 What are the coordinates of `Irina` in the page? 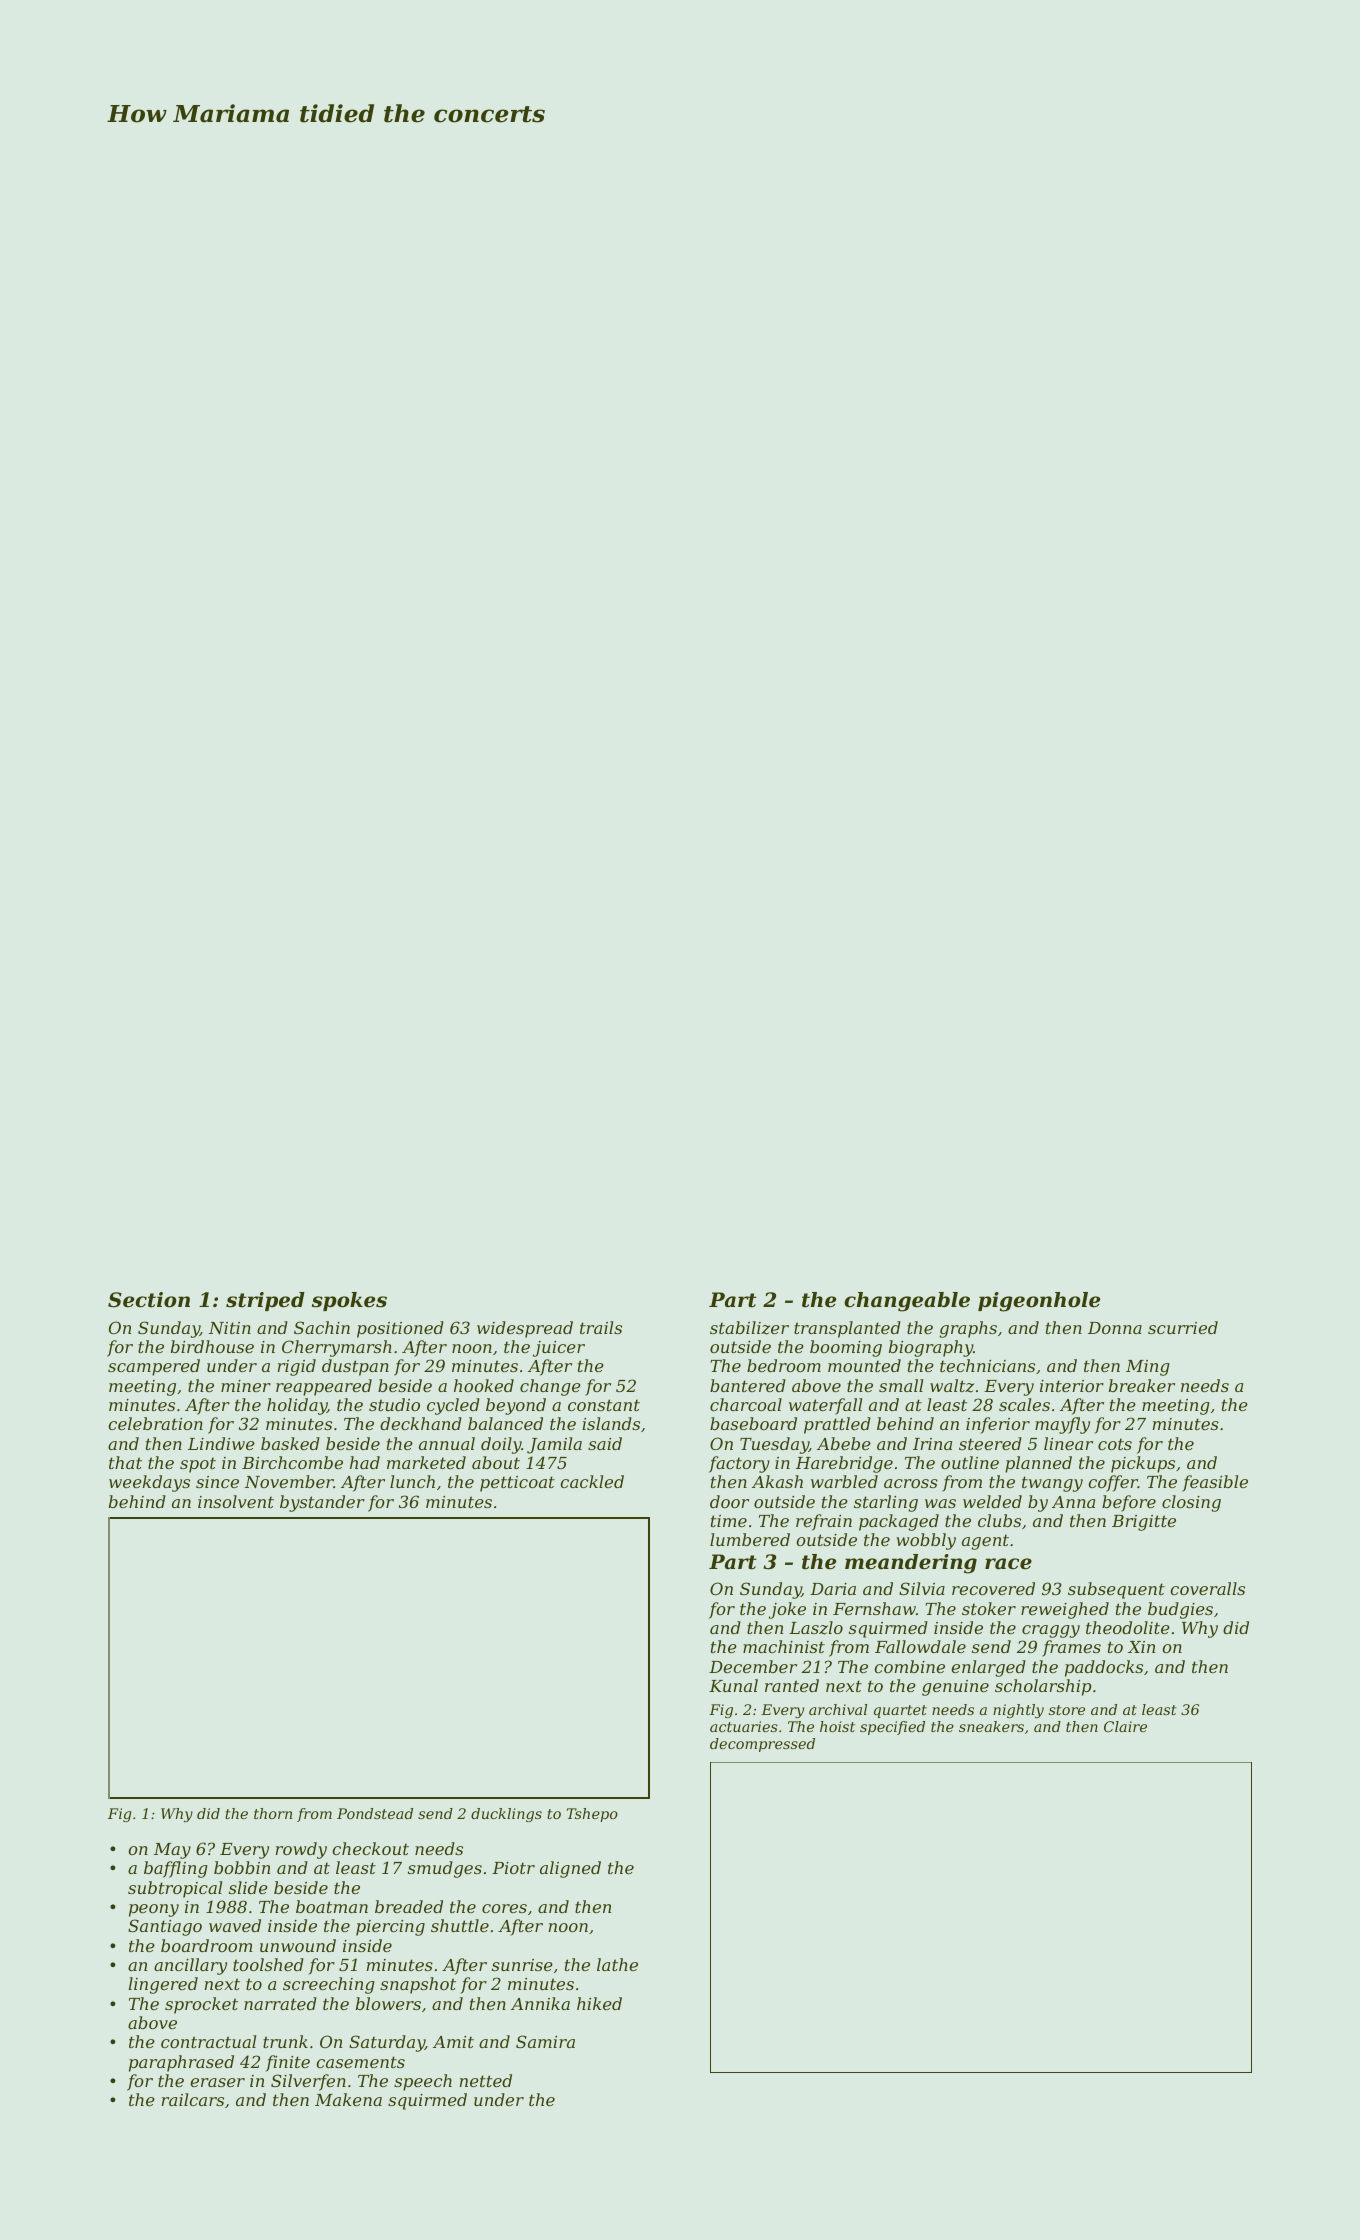 It's located at (932, 1444).
